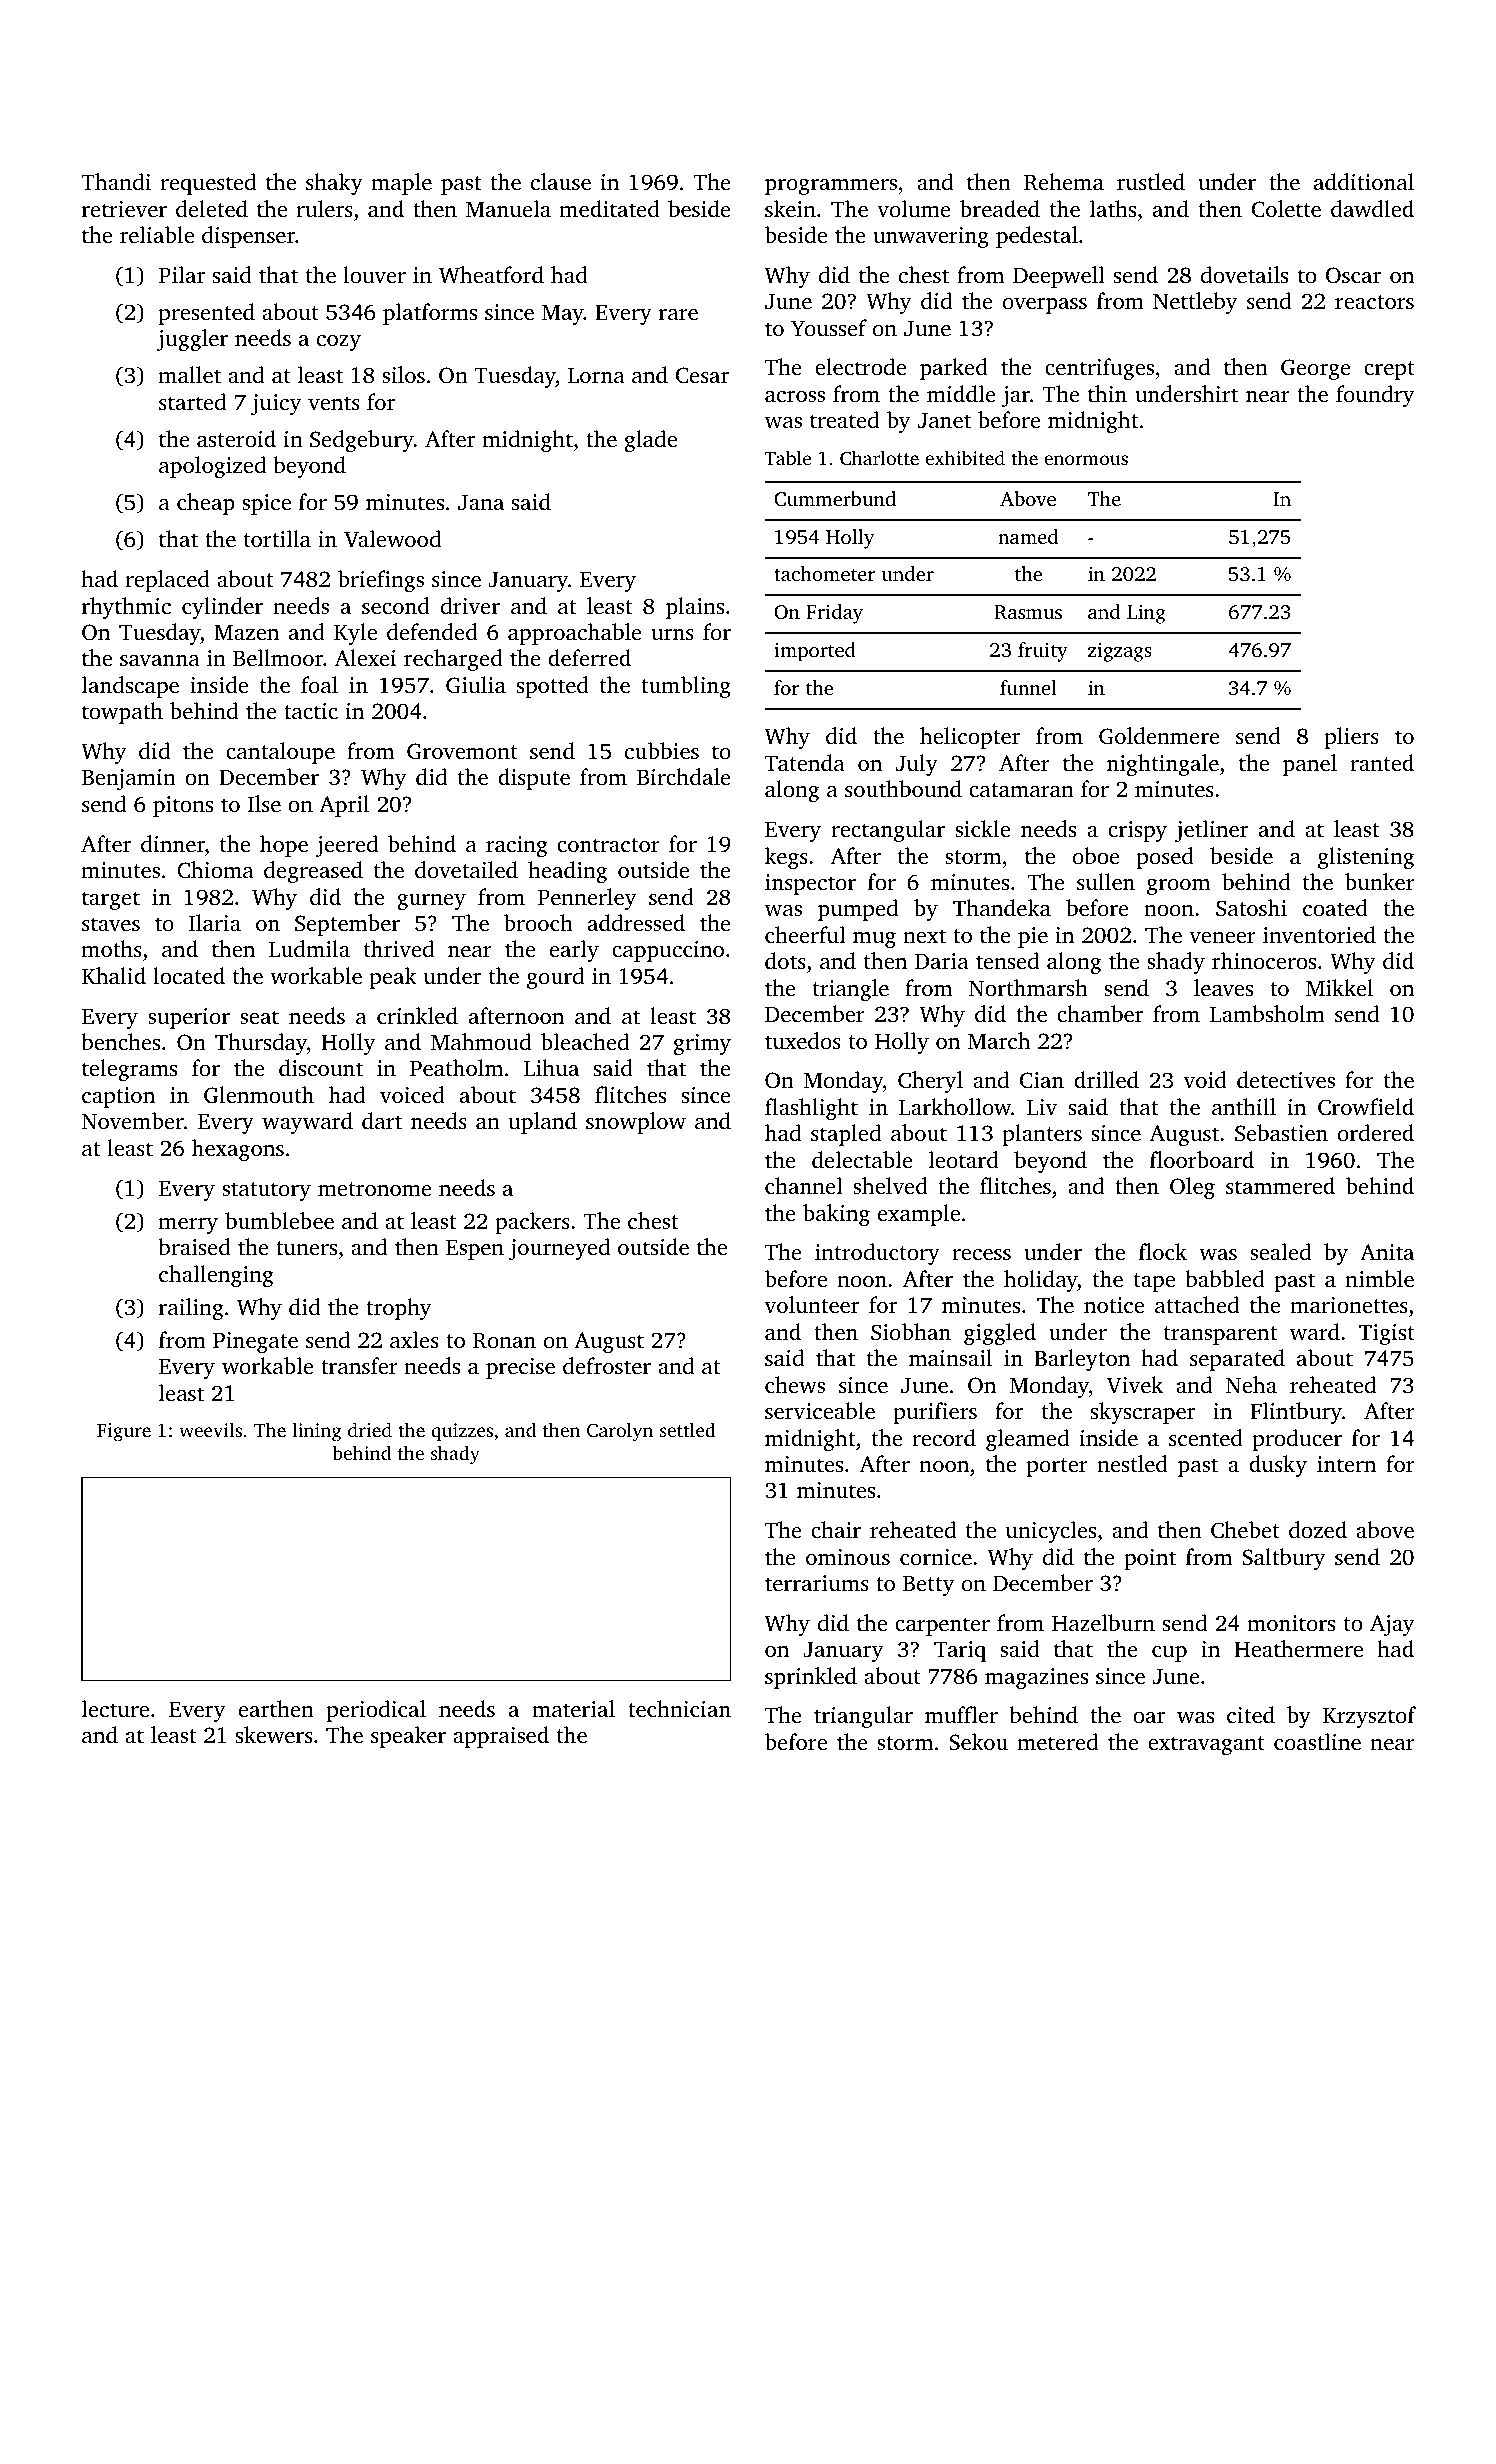 Image resolution: width=1496 pixels, height=2464 pixels. I want to click on cantaloupe, so click(280, 753).
